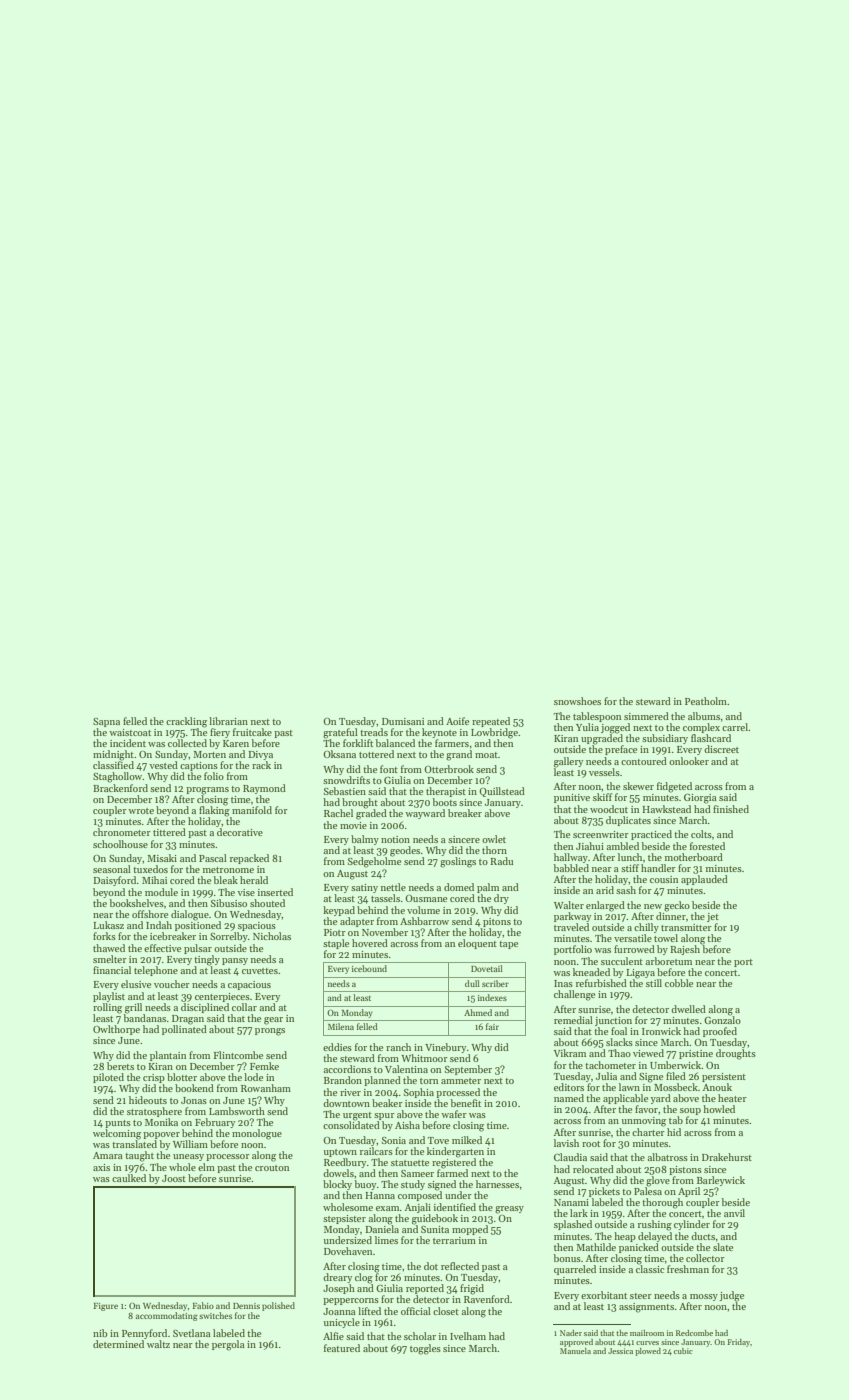 The height and width of the screenshot is (1400, 849). I want to click on droughts, so click(736, 1054).
